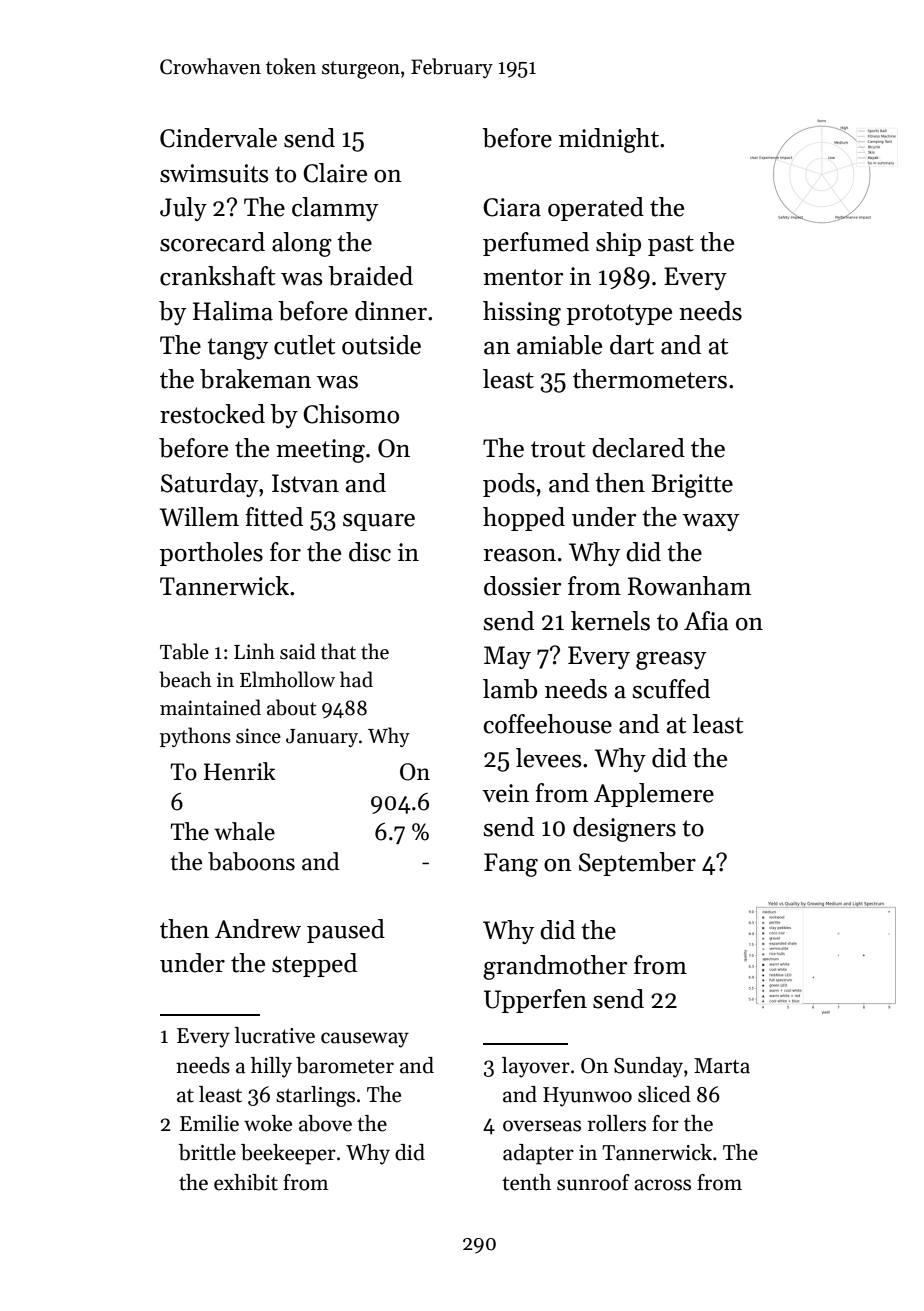 The height and width of the screenshot is (1311, 924). Describe the element at coordinates (217, 276) in the screenshot. I see `crankshaft` at that location.
